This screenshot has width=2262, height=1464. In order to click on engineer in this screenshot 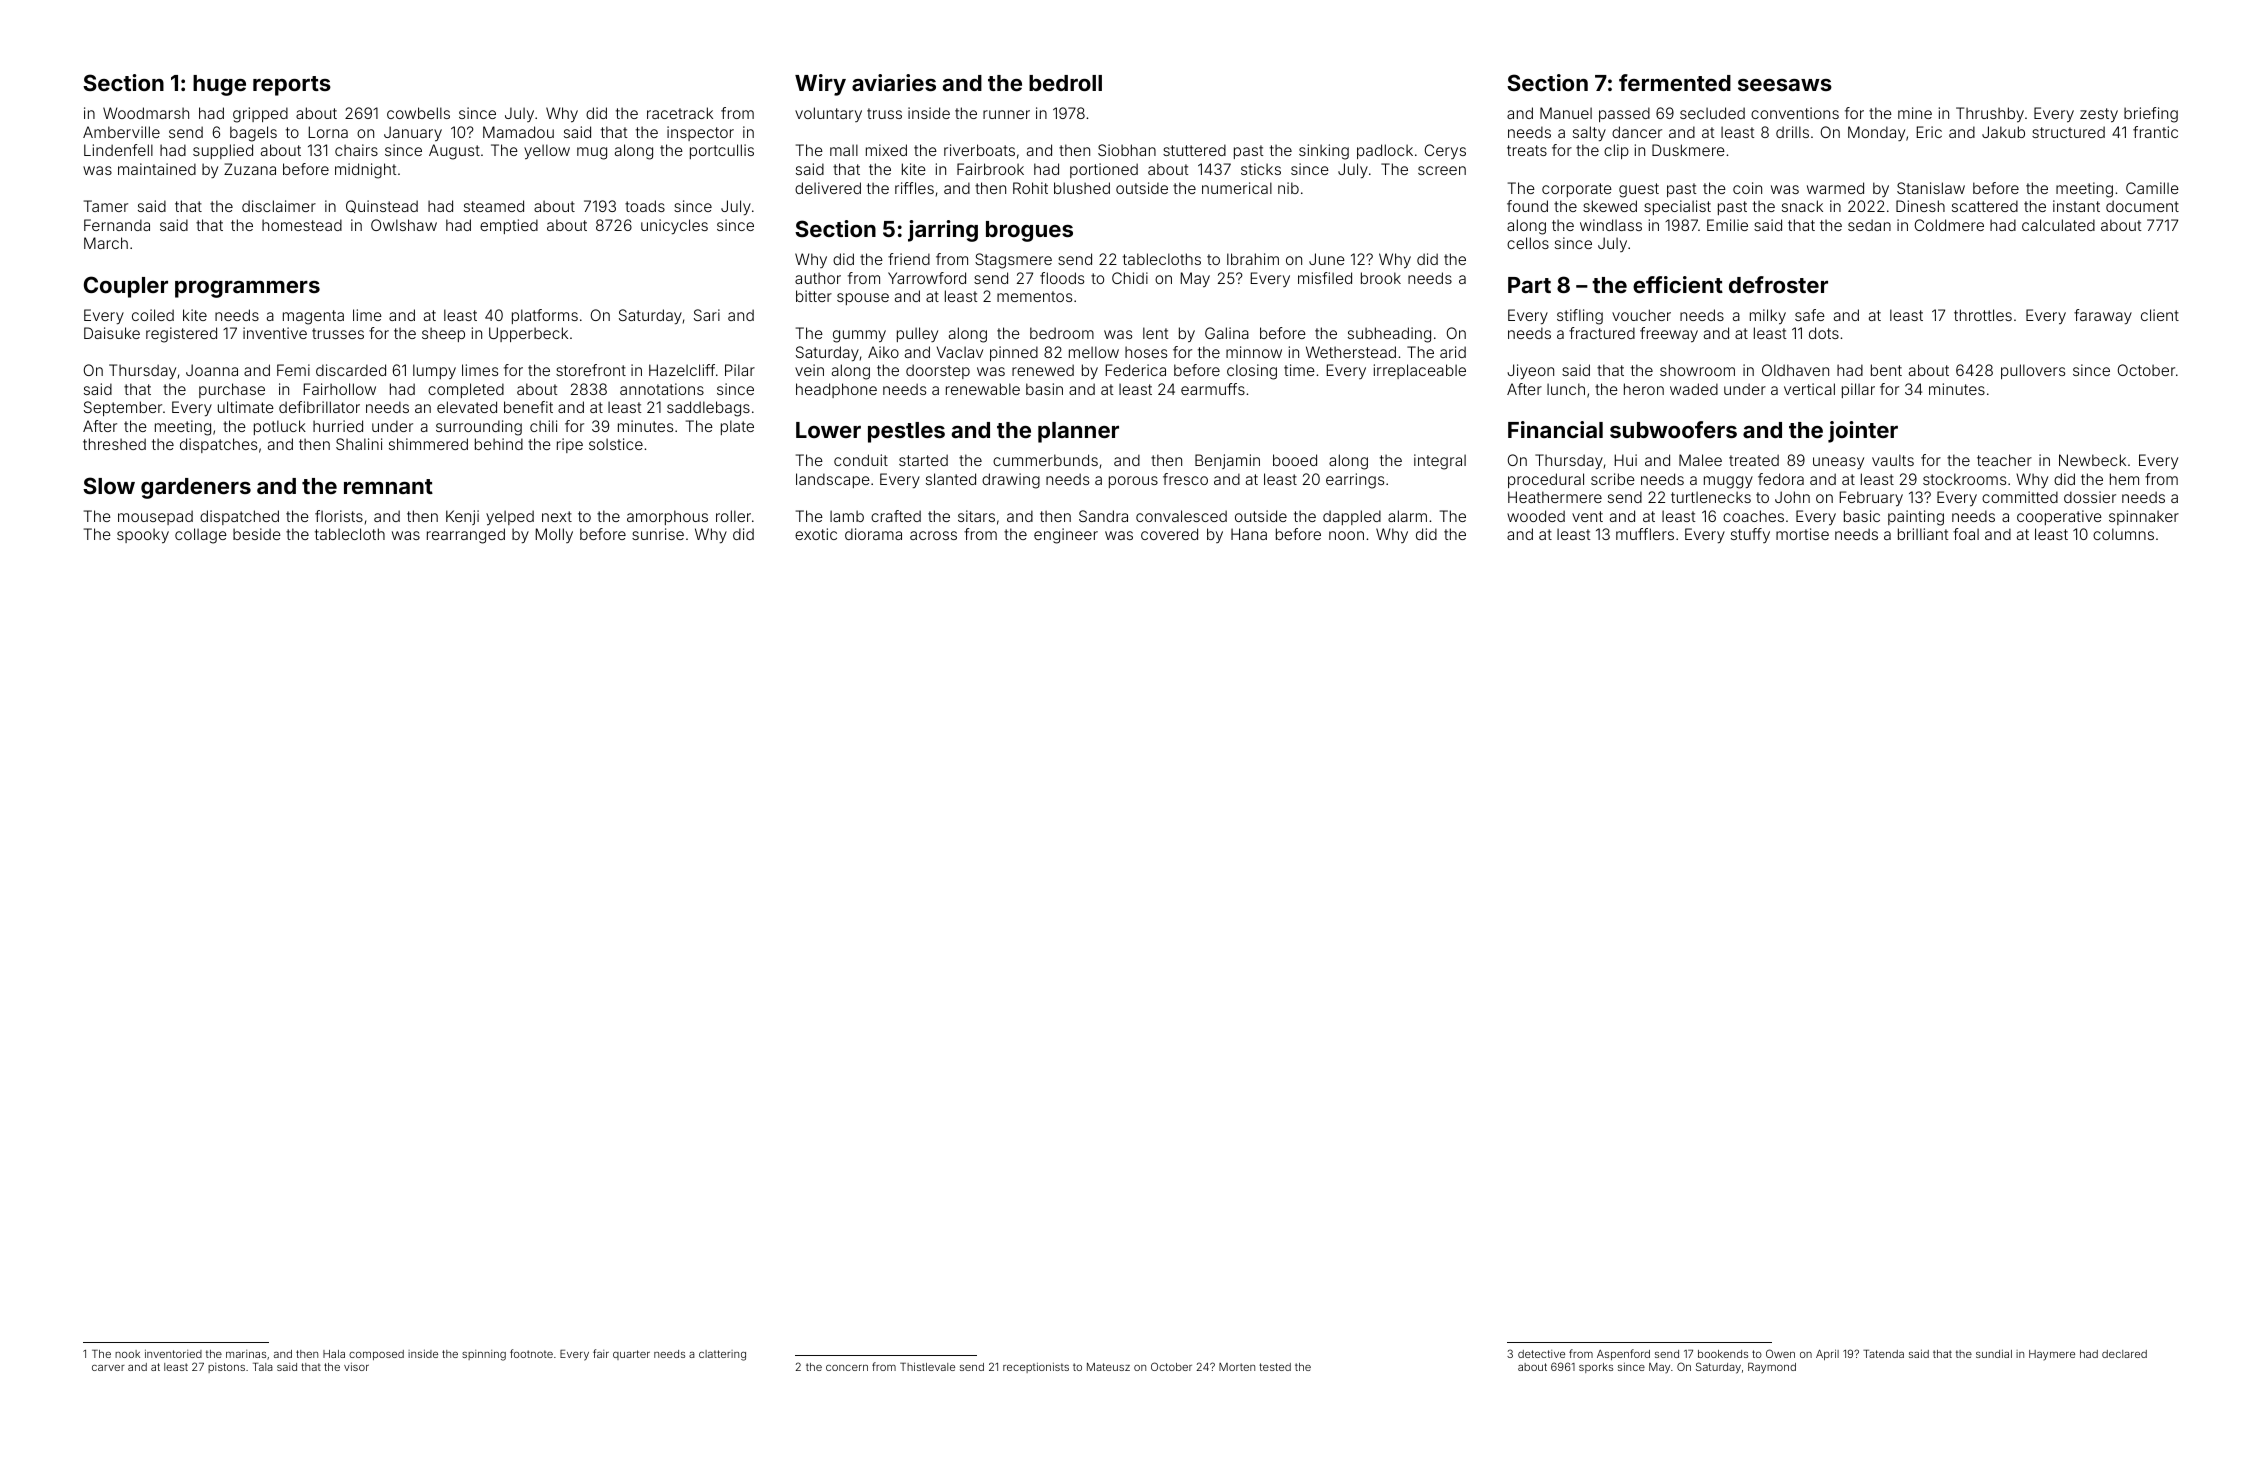, I will do `click(1066, 536)`.
